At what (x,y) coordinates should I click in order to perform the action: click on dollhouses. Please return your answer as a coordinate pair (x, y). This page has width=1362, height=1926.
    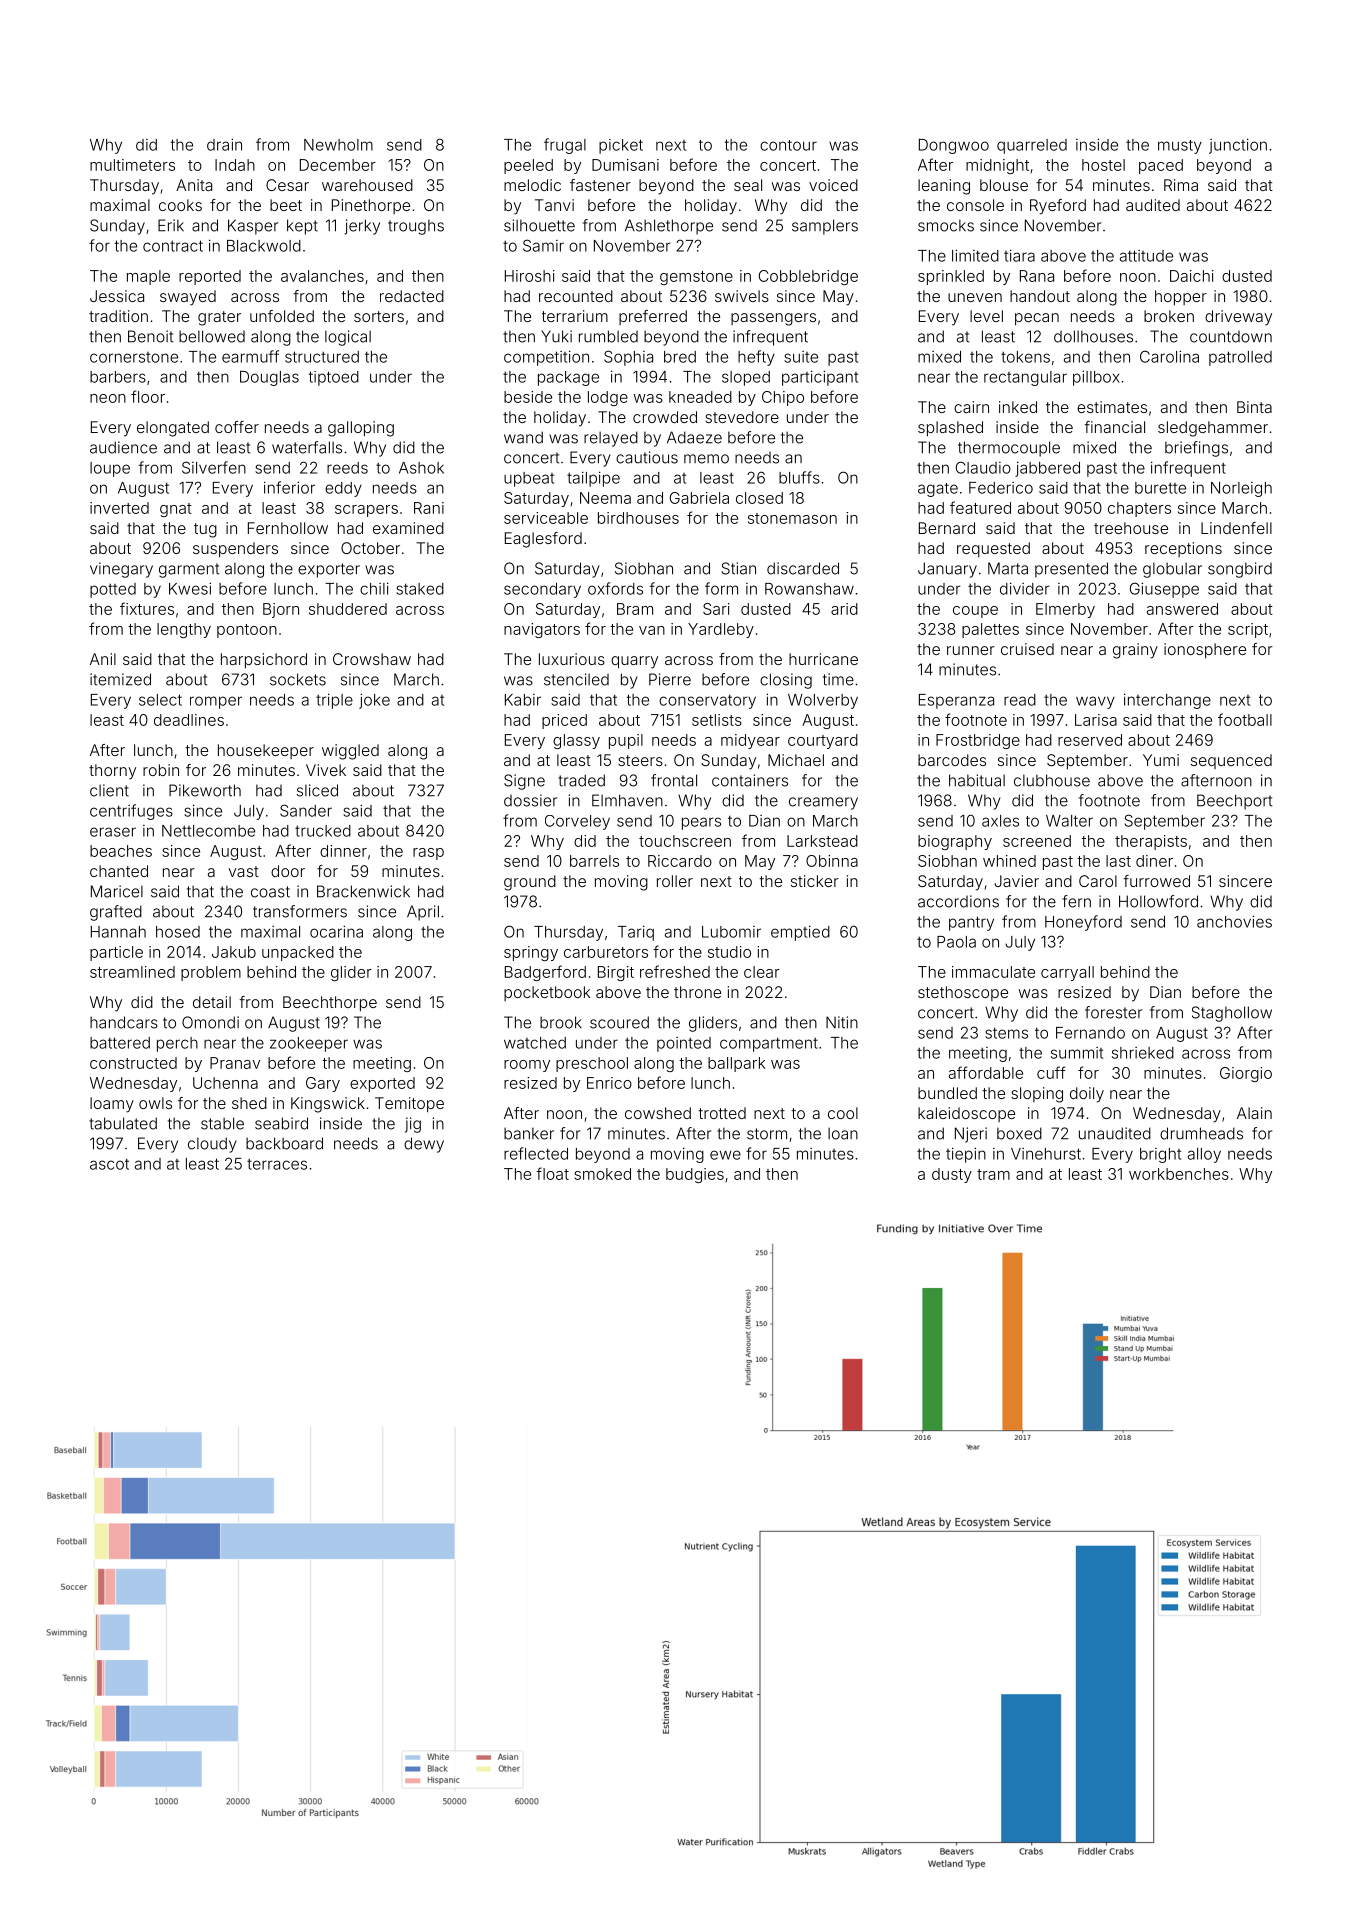
    Looking at the image, I should click on (1093, 336).
